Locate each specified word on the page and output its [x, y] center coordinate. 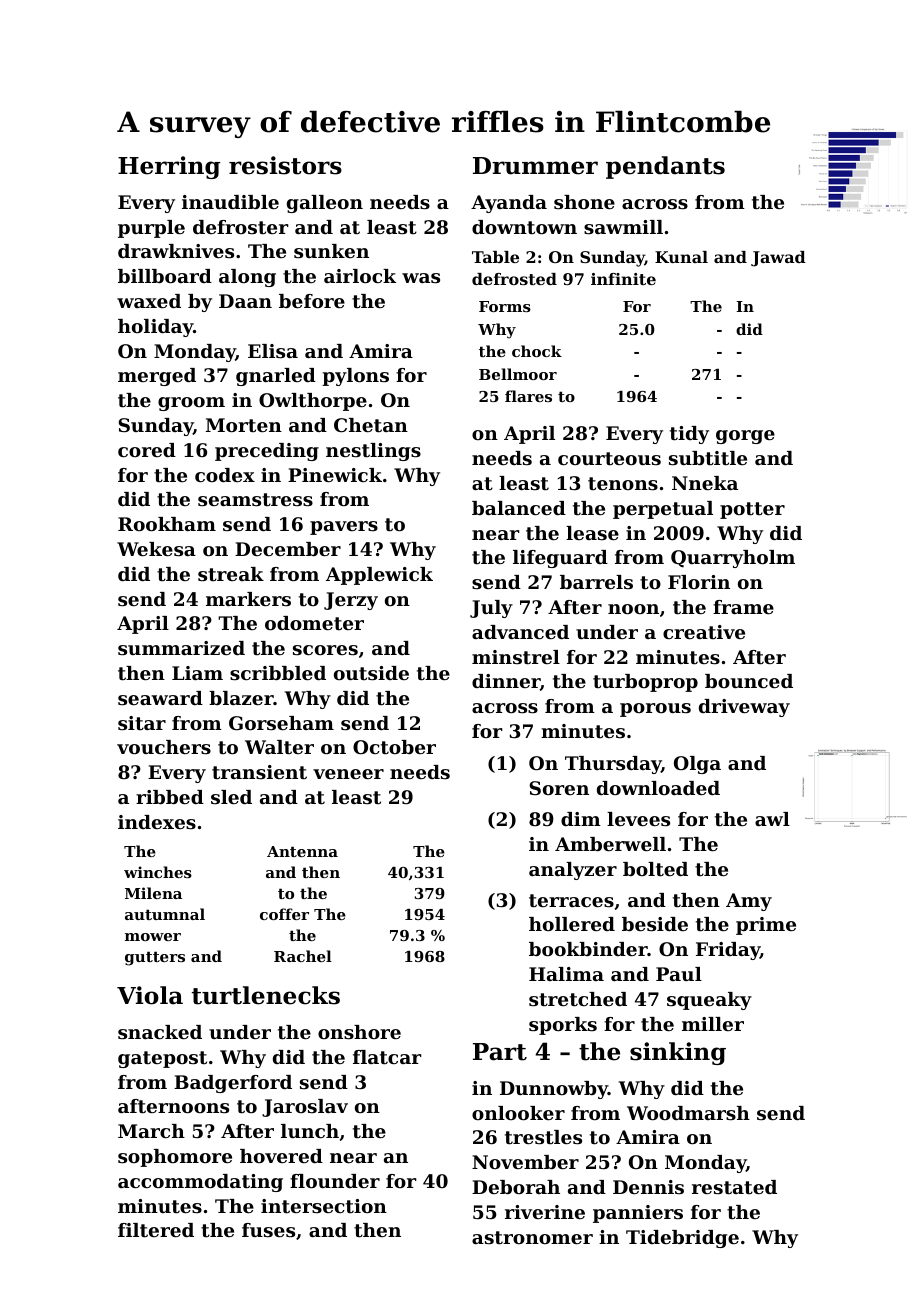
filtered [156, 1230]
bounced [749, 681]
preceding [267, 452]
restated [734, 1187]
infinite [623, 279]
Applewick [379, 576]
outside [371, 673]
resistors [285, 165]
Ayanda [509, 204]
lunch [310, 1131]
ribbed [170, 797]
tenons [623, 483]
